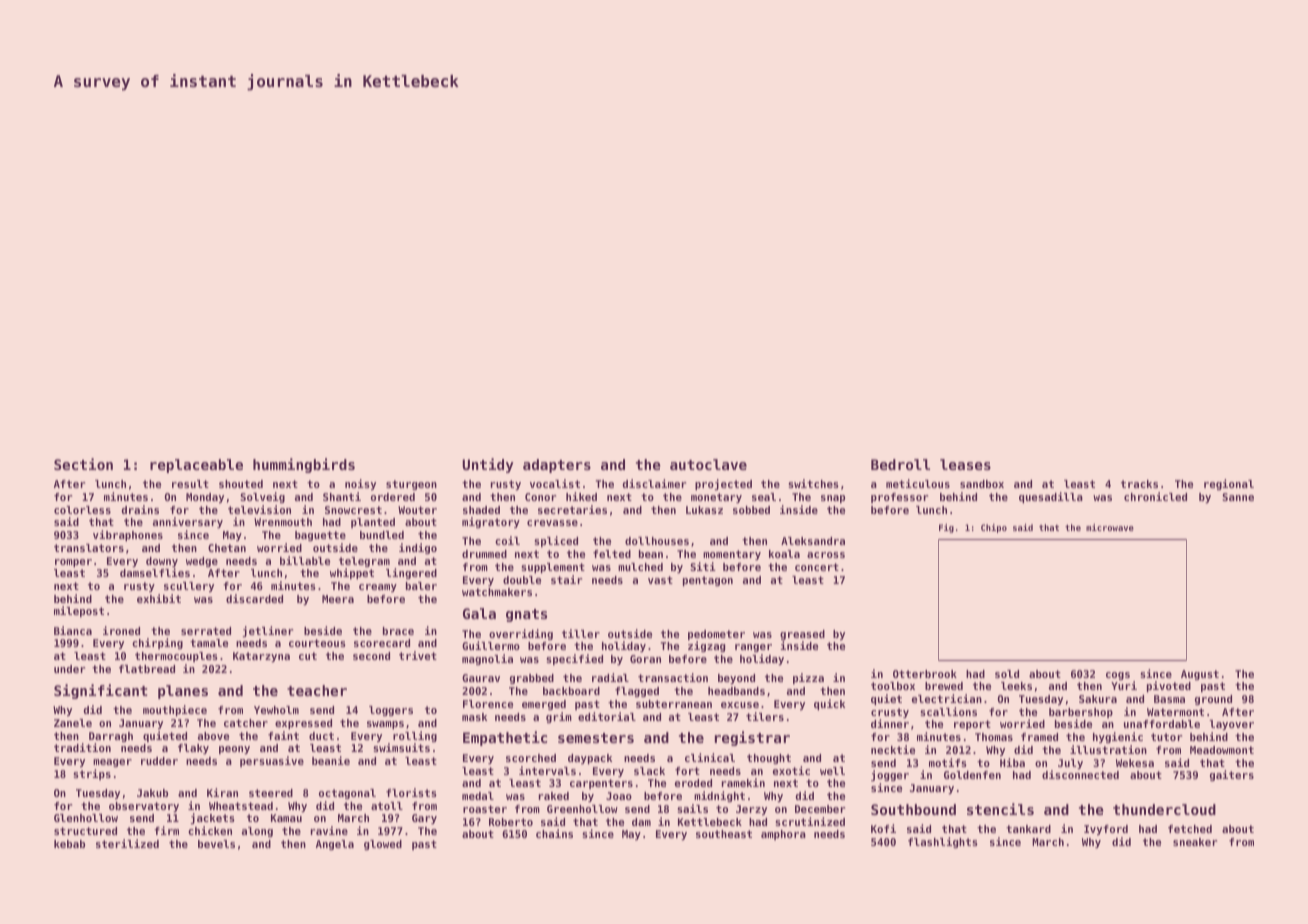 The image size is (1308, 924). Describe the element at coordinates (544, 705) in the document. I see `emerged` at that location.
